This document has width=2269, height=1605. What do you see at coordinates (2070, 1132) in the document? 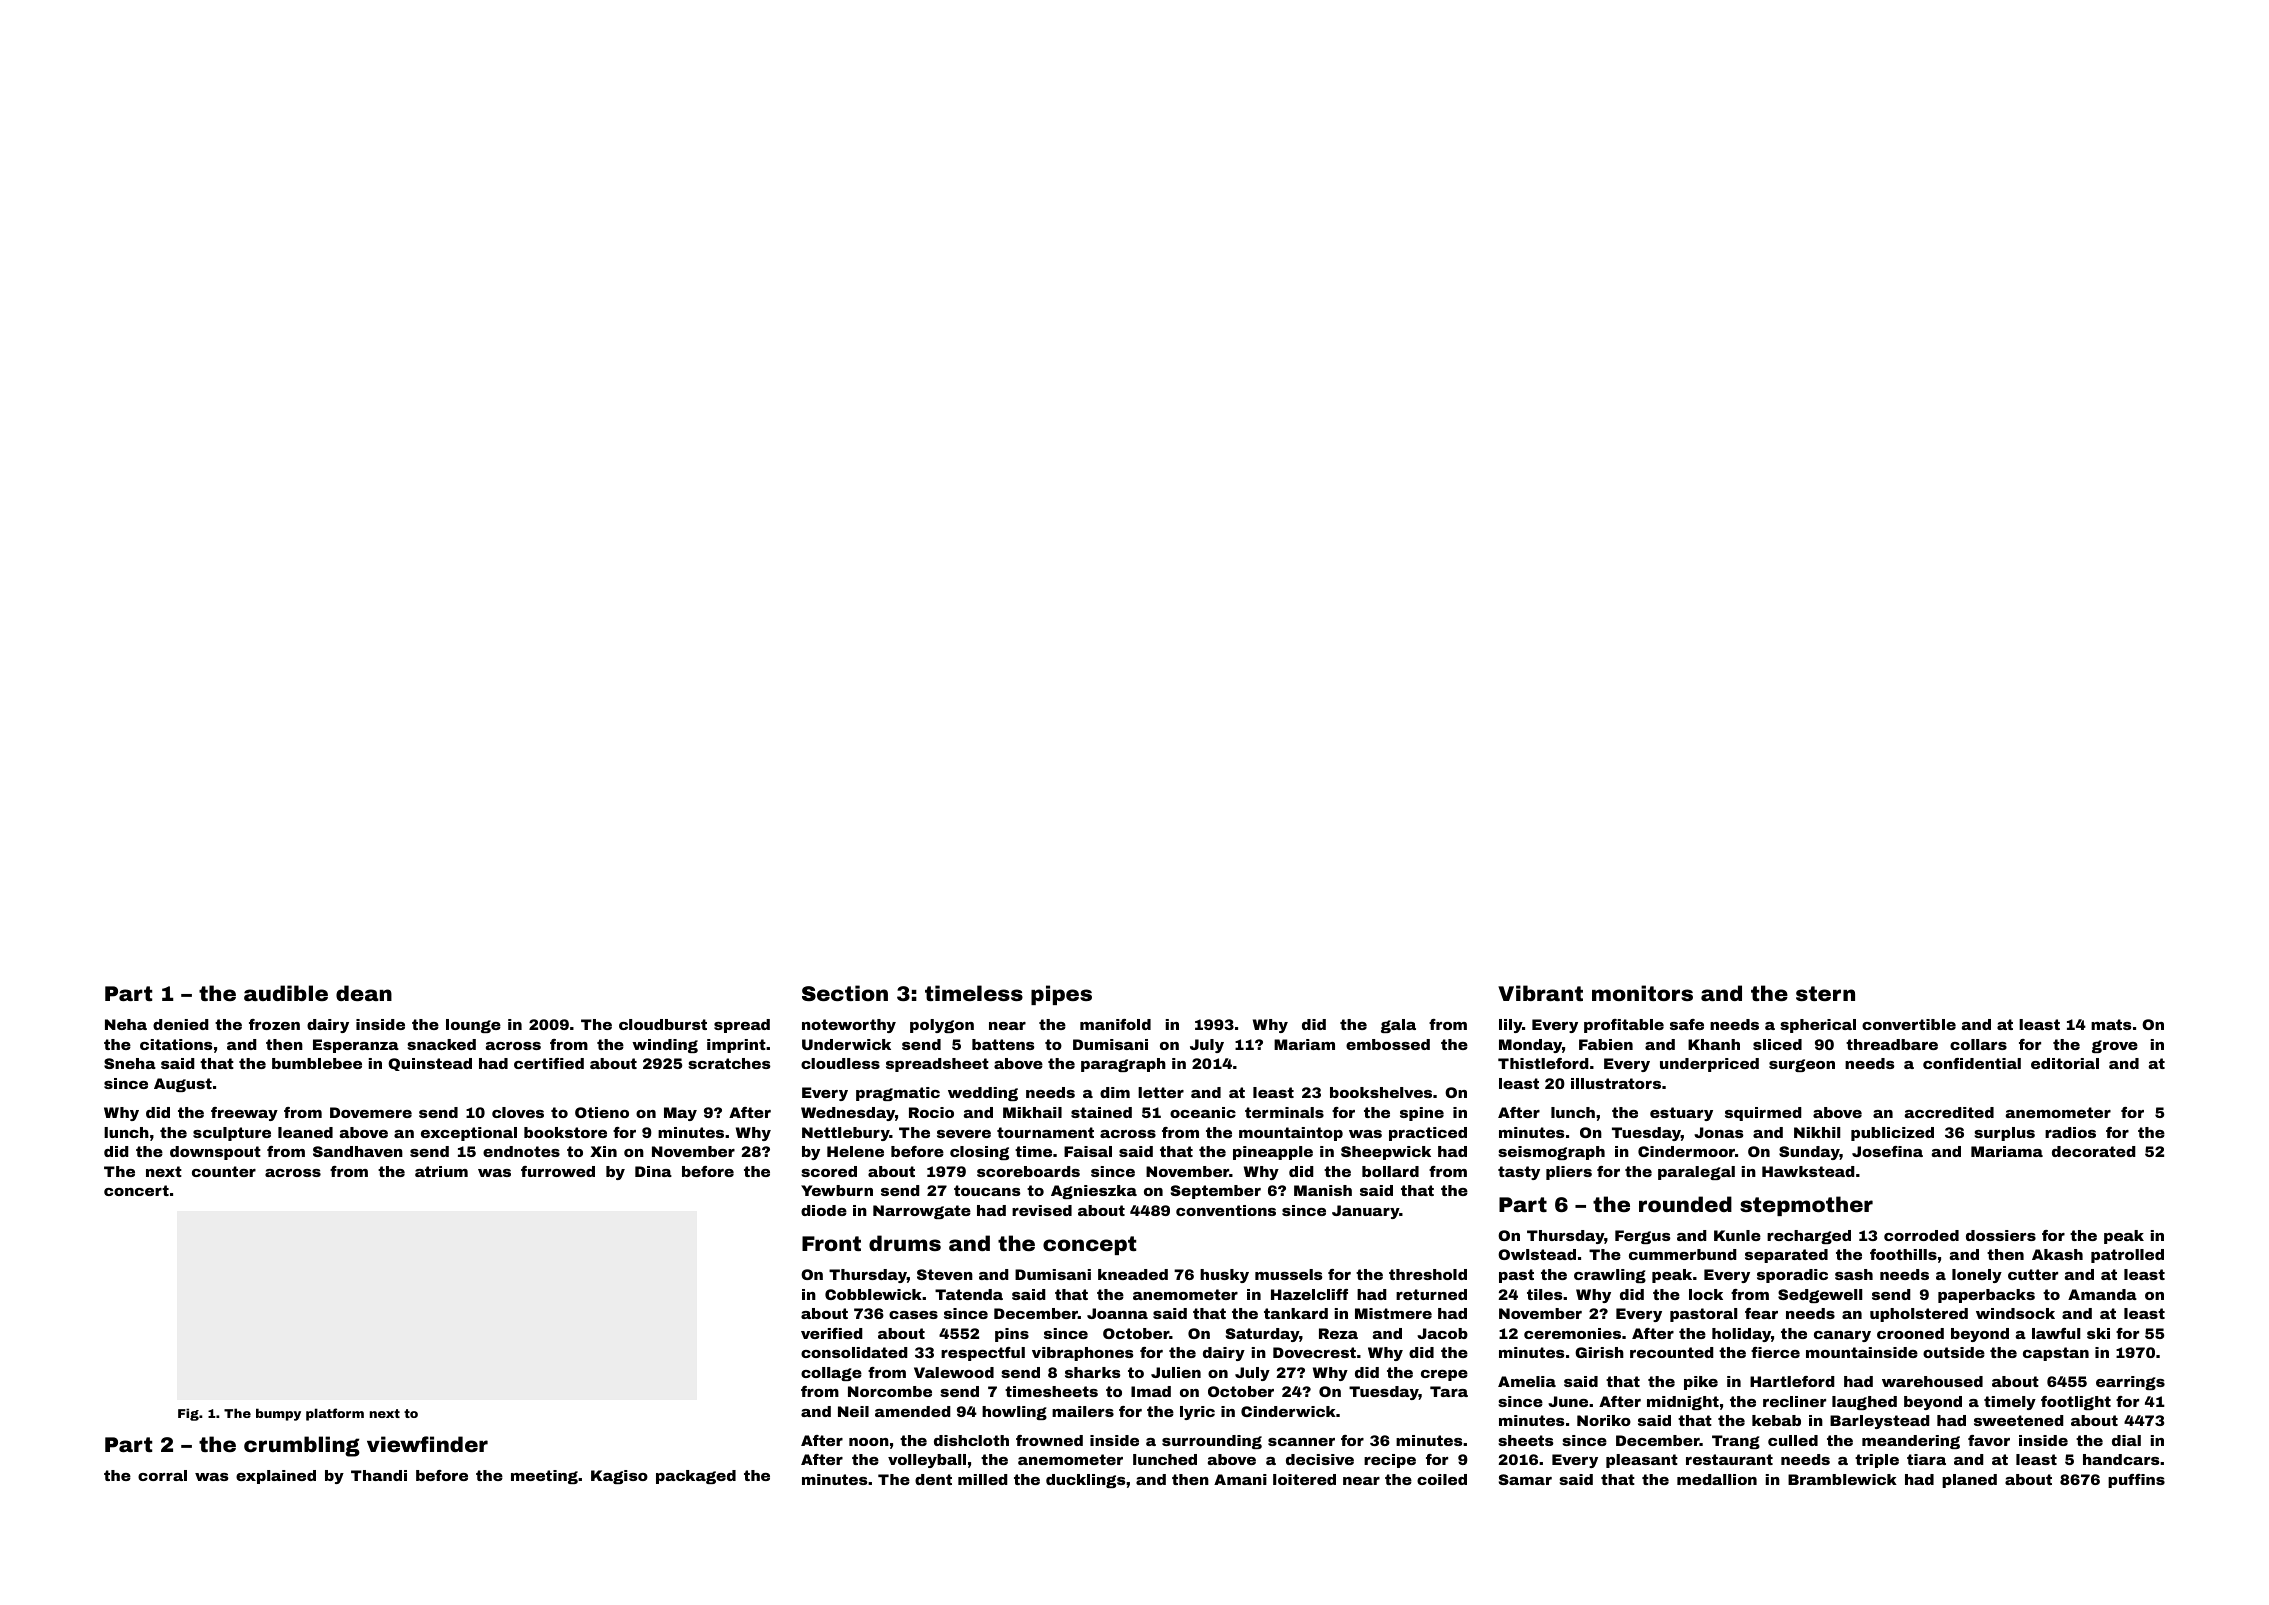
I see `radios` at bounding box center [2070, 1132].
